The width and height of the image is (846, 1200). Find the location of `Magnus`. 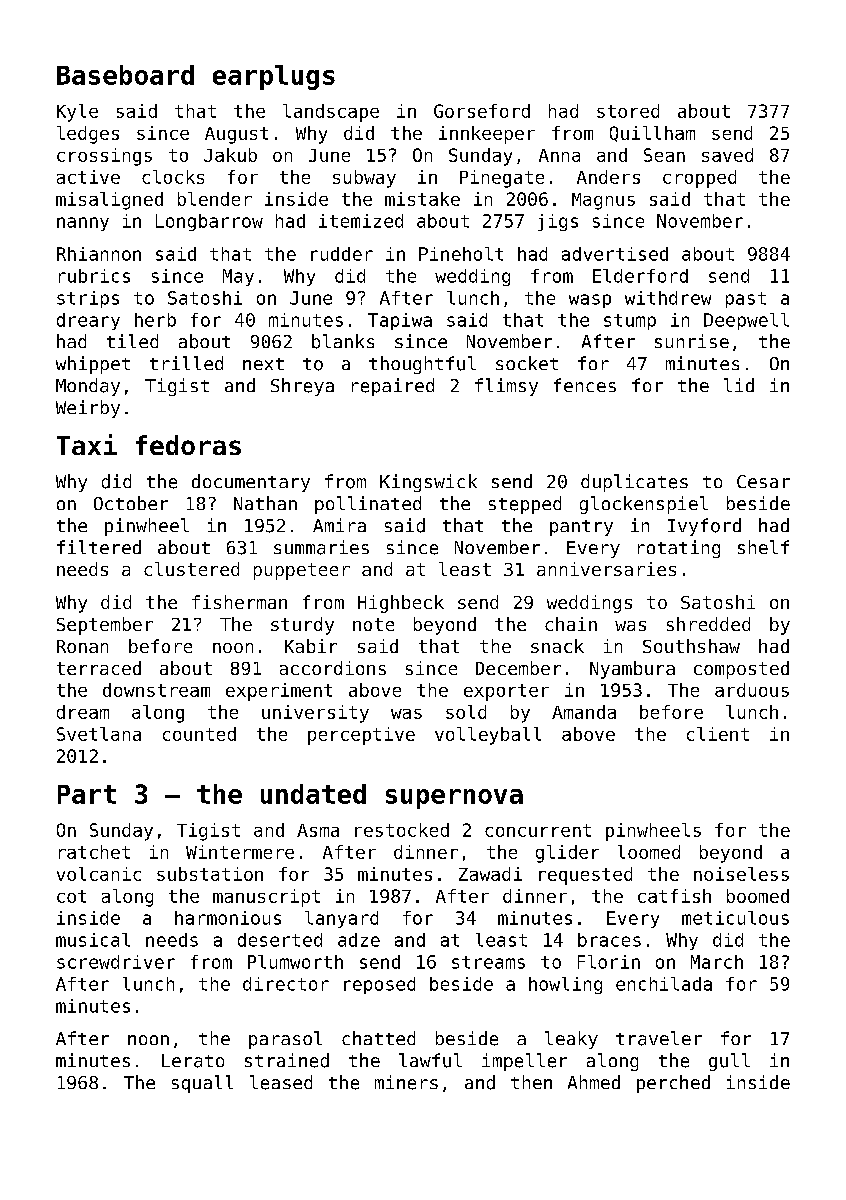

Magnus is located at coordinates (603, 201).
